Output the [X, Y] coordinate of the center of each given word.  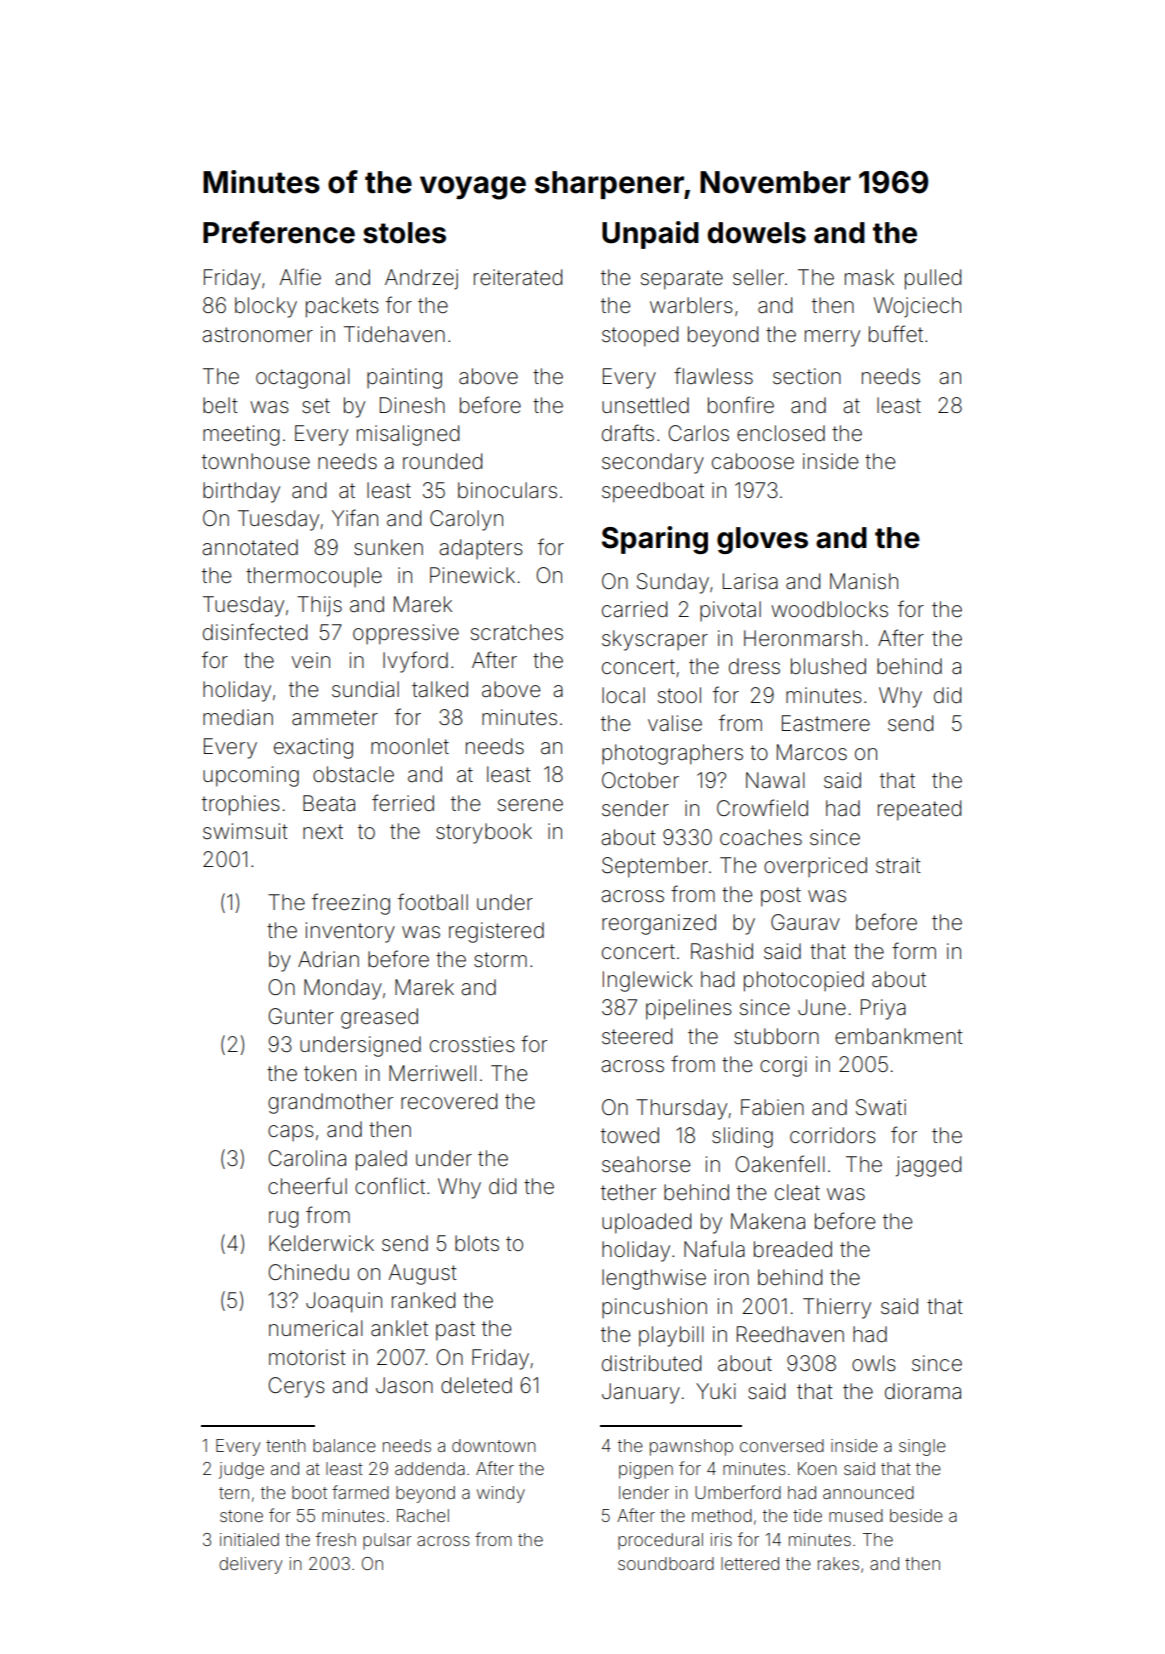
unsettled [645, 405]
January [641, 1393]
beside [916, 1515]
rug [283, 1219]
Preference [279, 232]
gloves [762, 540]
